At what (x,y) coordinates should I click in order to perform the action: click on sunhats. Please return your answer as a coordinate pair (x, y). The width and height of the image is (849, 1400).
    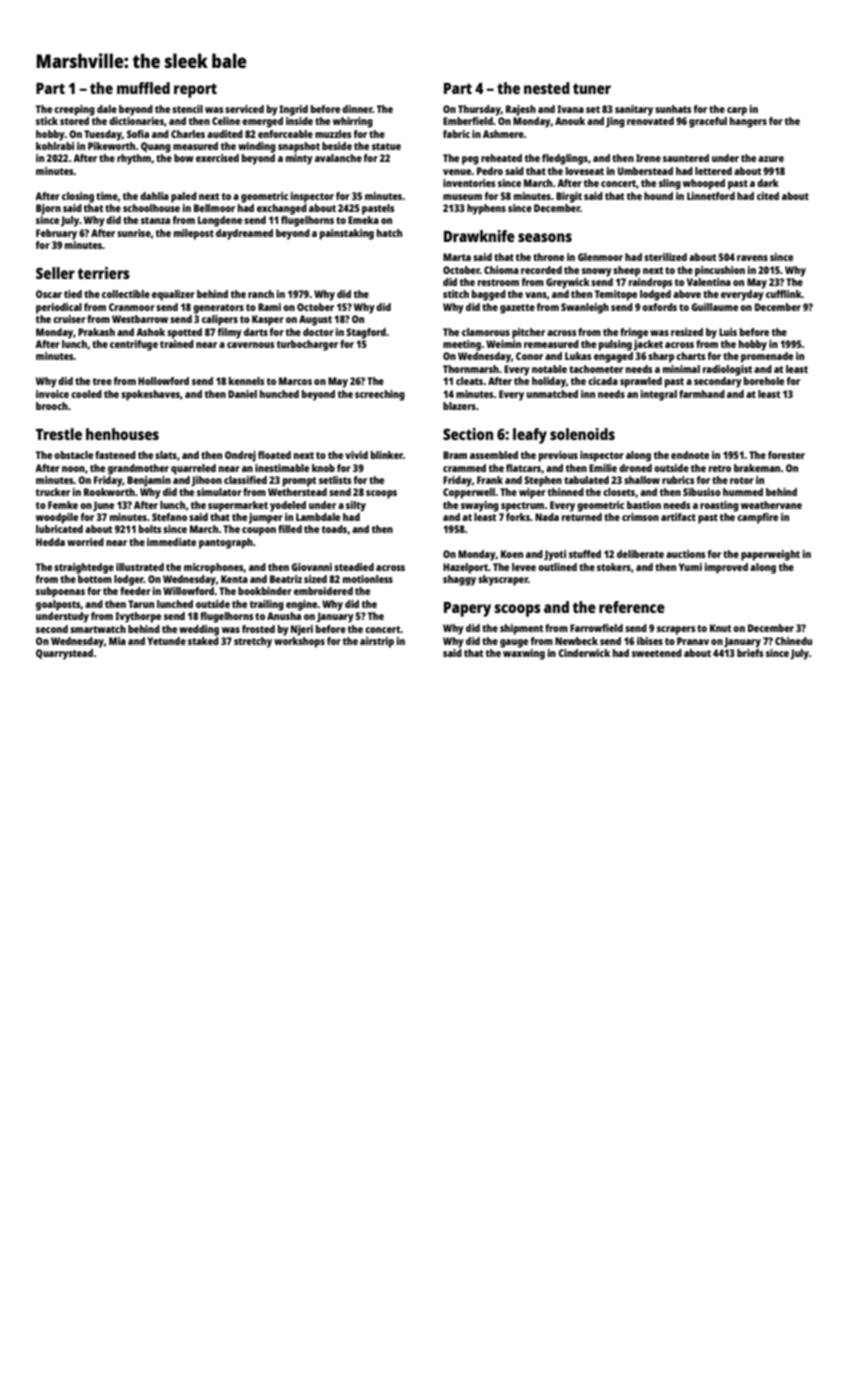
    Looking at the image, I should click on (673, 109).
